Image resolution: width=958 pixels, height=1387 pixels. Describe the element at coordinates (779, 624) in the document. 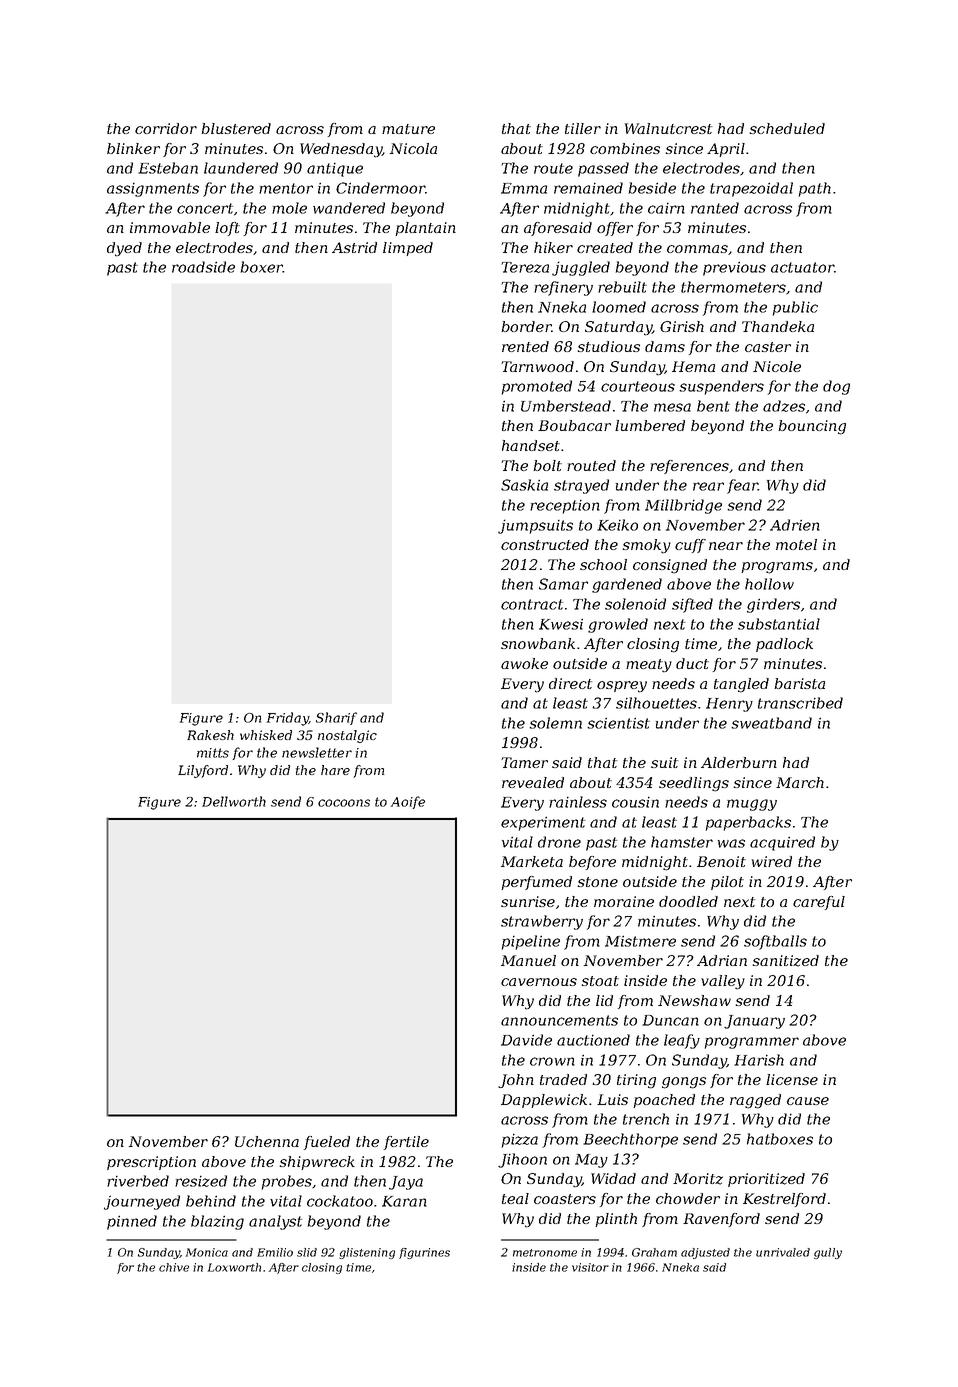

I see `substantial` at that location.
